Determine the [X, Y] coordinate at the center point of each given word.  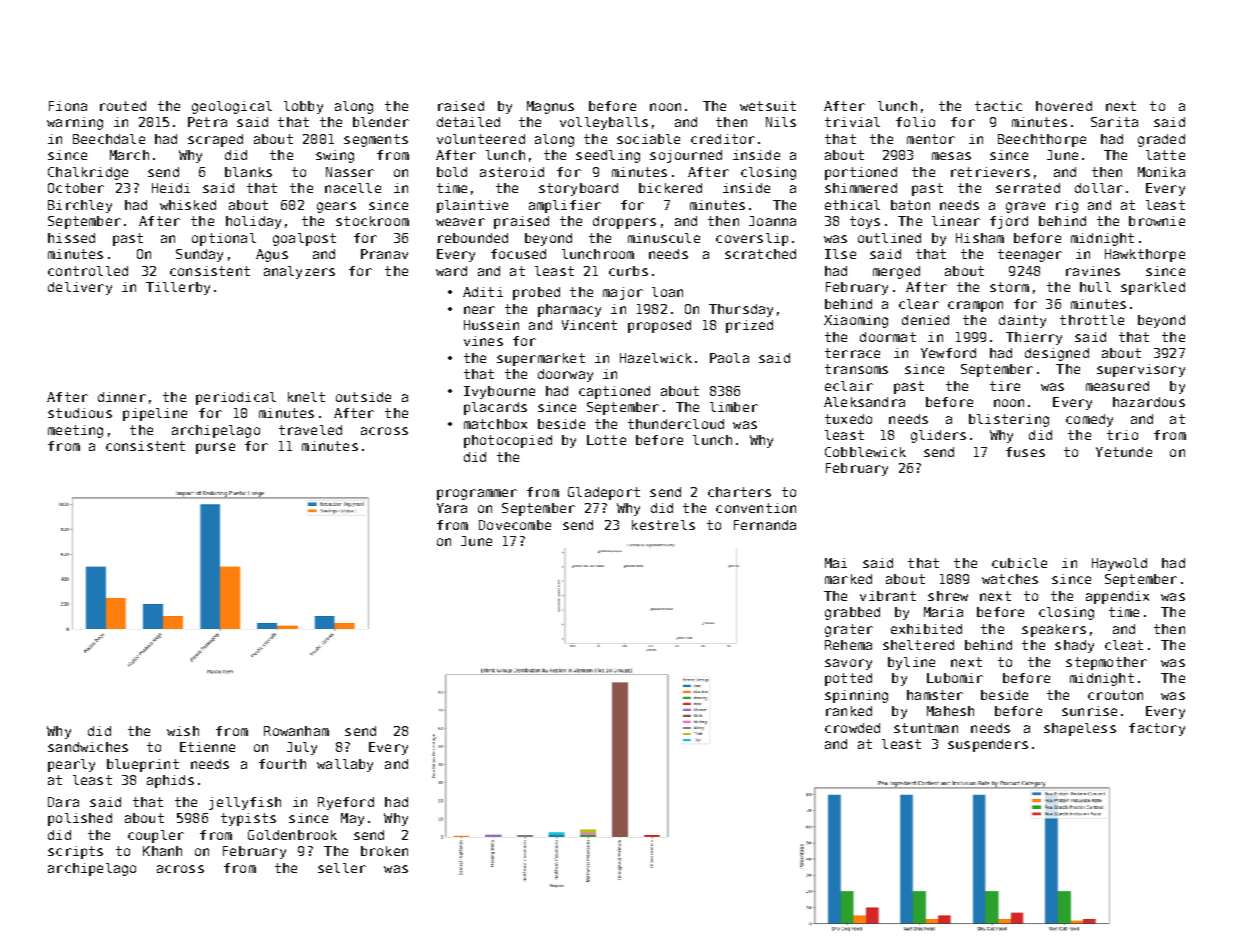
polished [80, 819]
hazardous [1149, 402]
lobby [303, 107]
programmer [477, 494]
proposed [659, 326]
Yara [452, 508]
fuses [1025, 452]
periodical [236, 398]
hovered [1064, 106]
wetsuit [768, 106]
